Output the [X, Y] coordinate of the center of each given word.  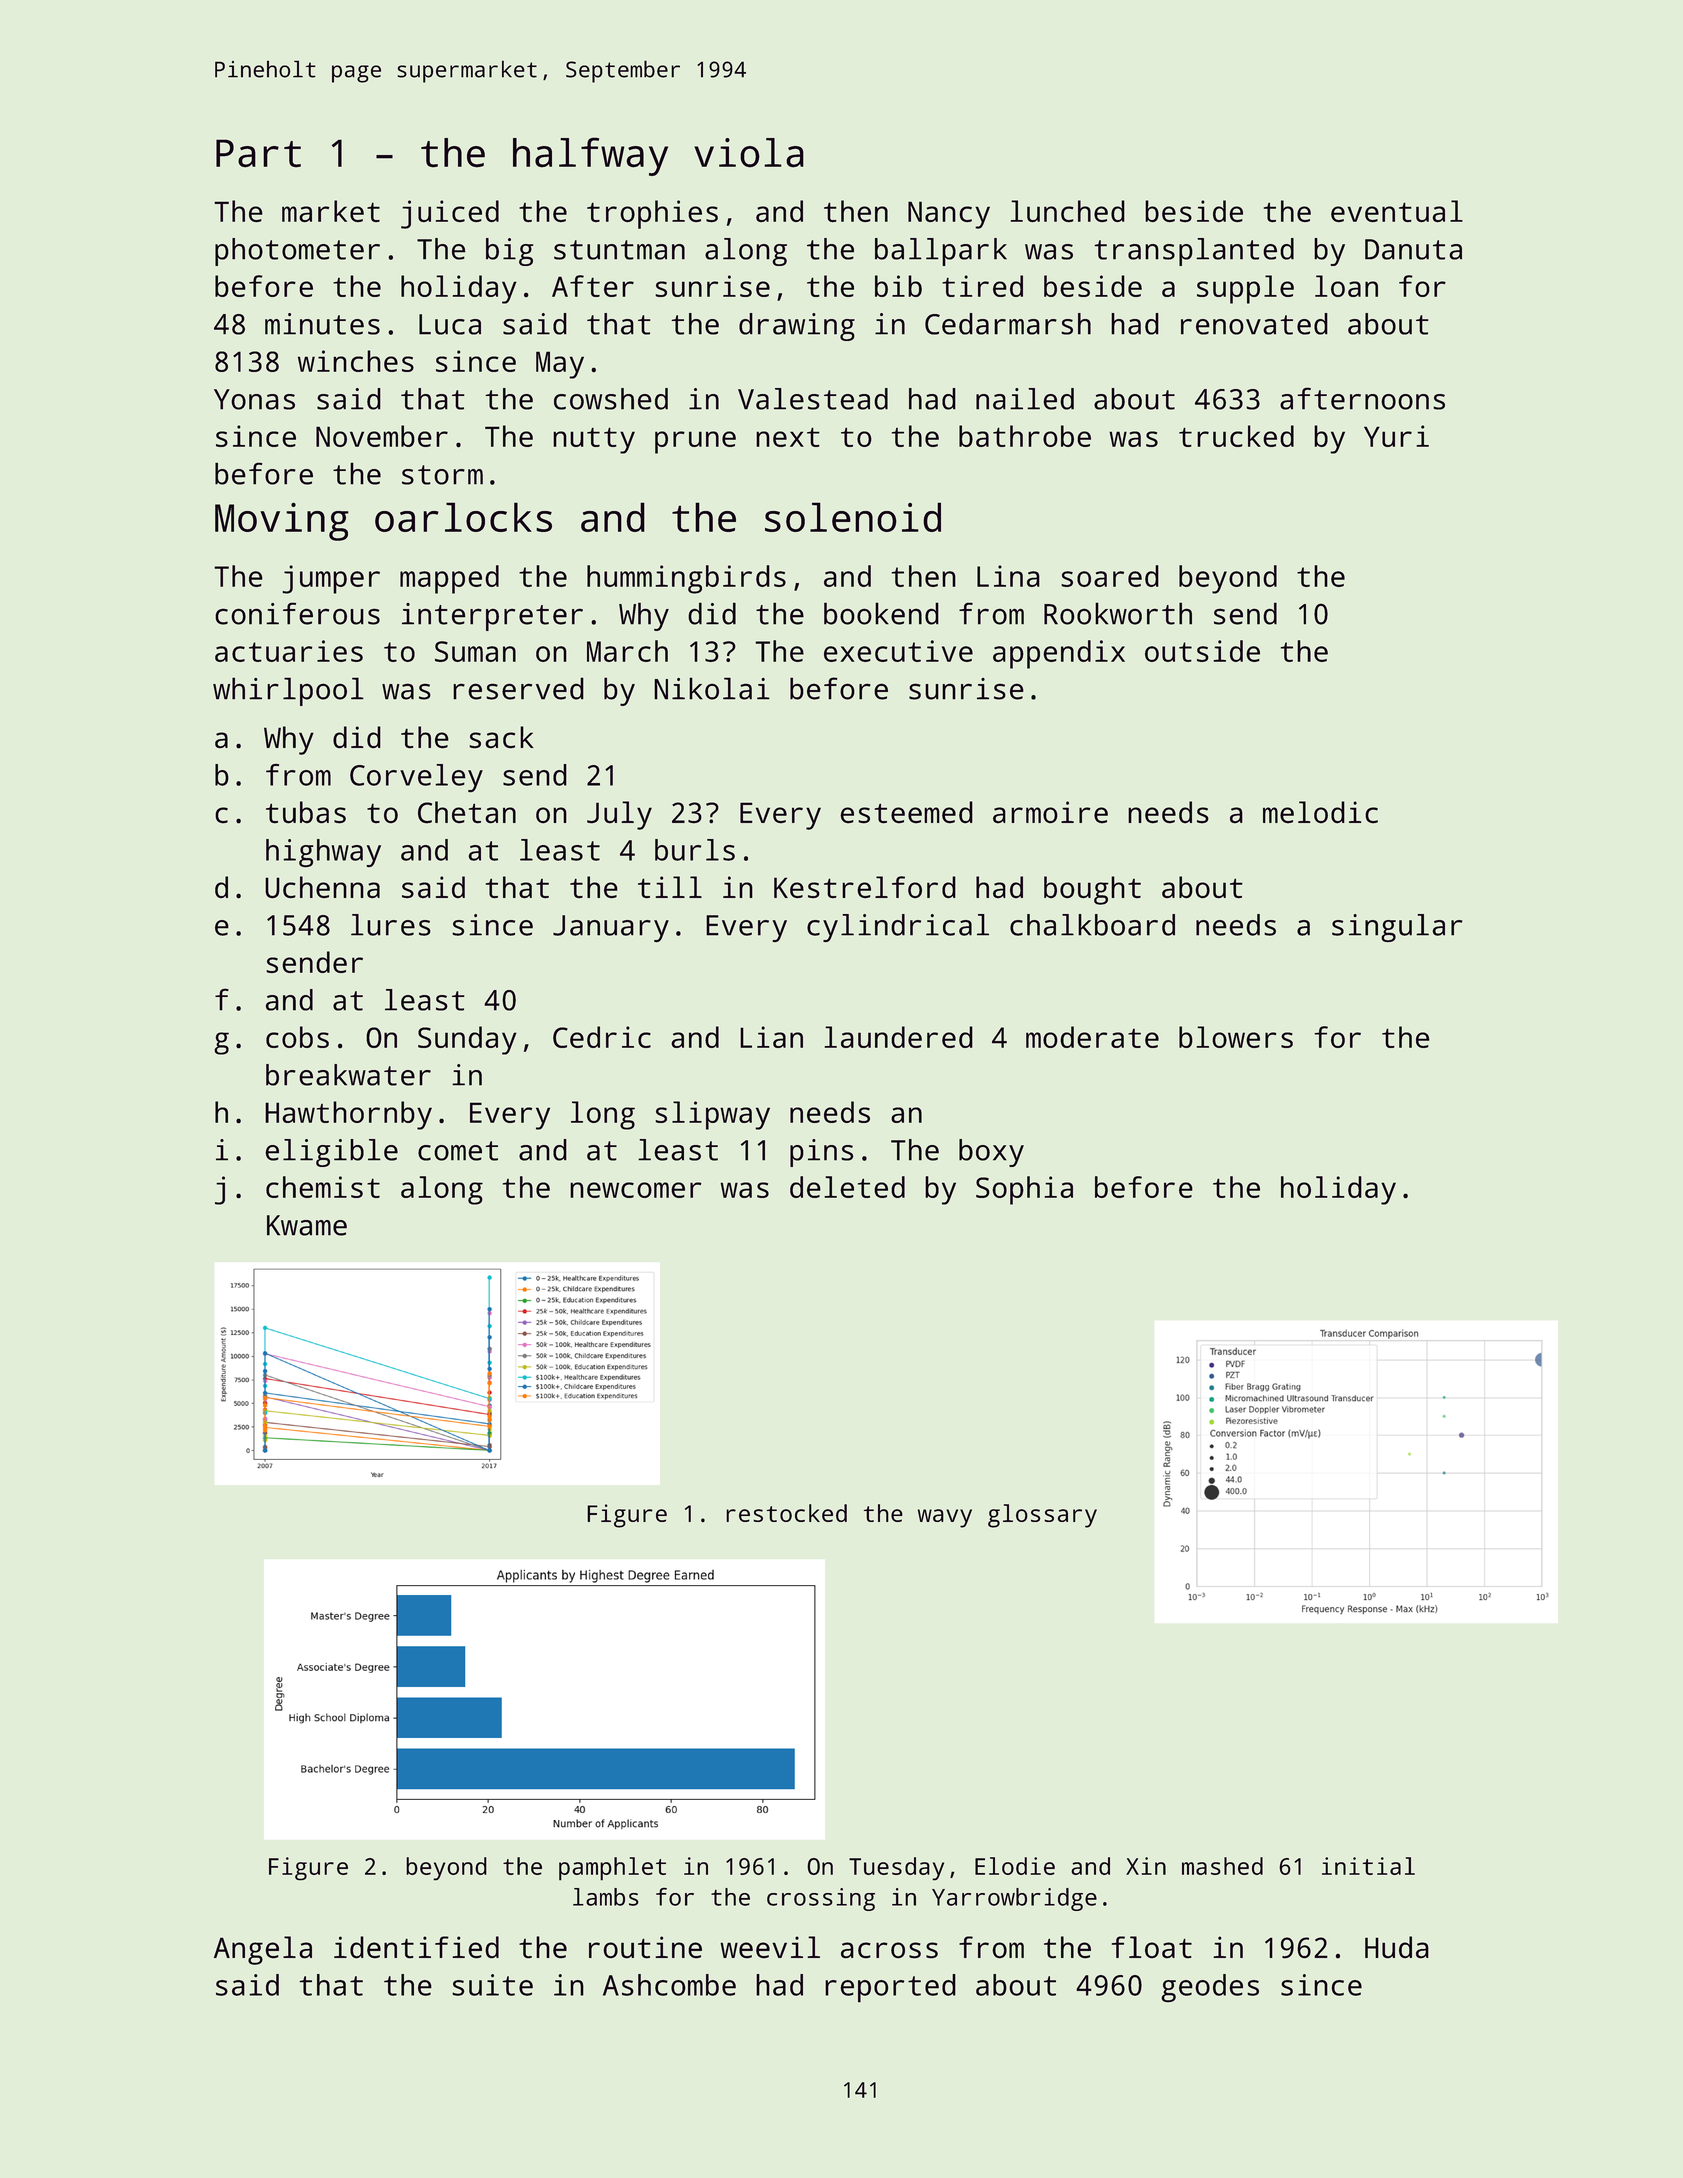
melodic [1320, 812]
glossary [1042, 1516]
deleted [847, 1187]
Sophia [1024, 1190]
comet [458, 1151]
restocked [786, 1513]
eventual [1397, 211]
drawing [797, 327]
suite [492, 1985]
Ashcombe [669, 1985]
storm [442, 475]
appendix [1059, 654]
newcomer [635, 1190]
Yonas [254, 399]
